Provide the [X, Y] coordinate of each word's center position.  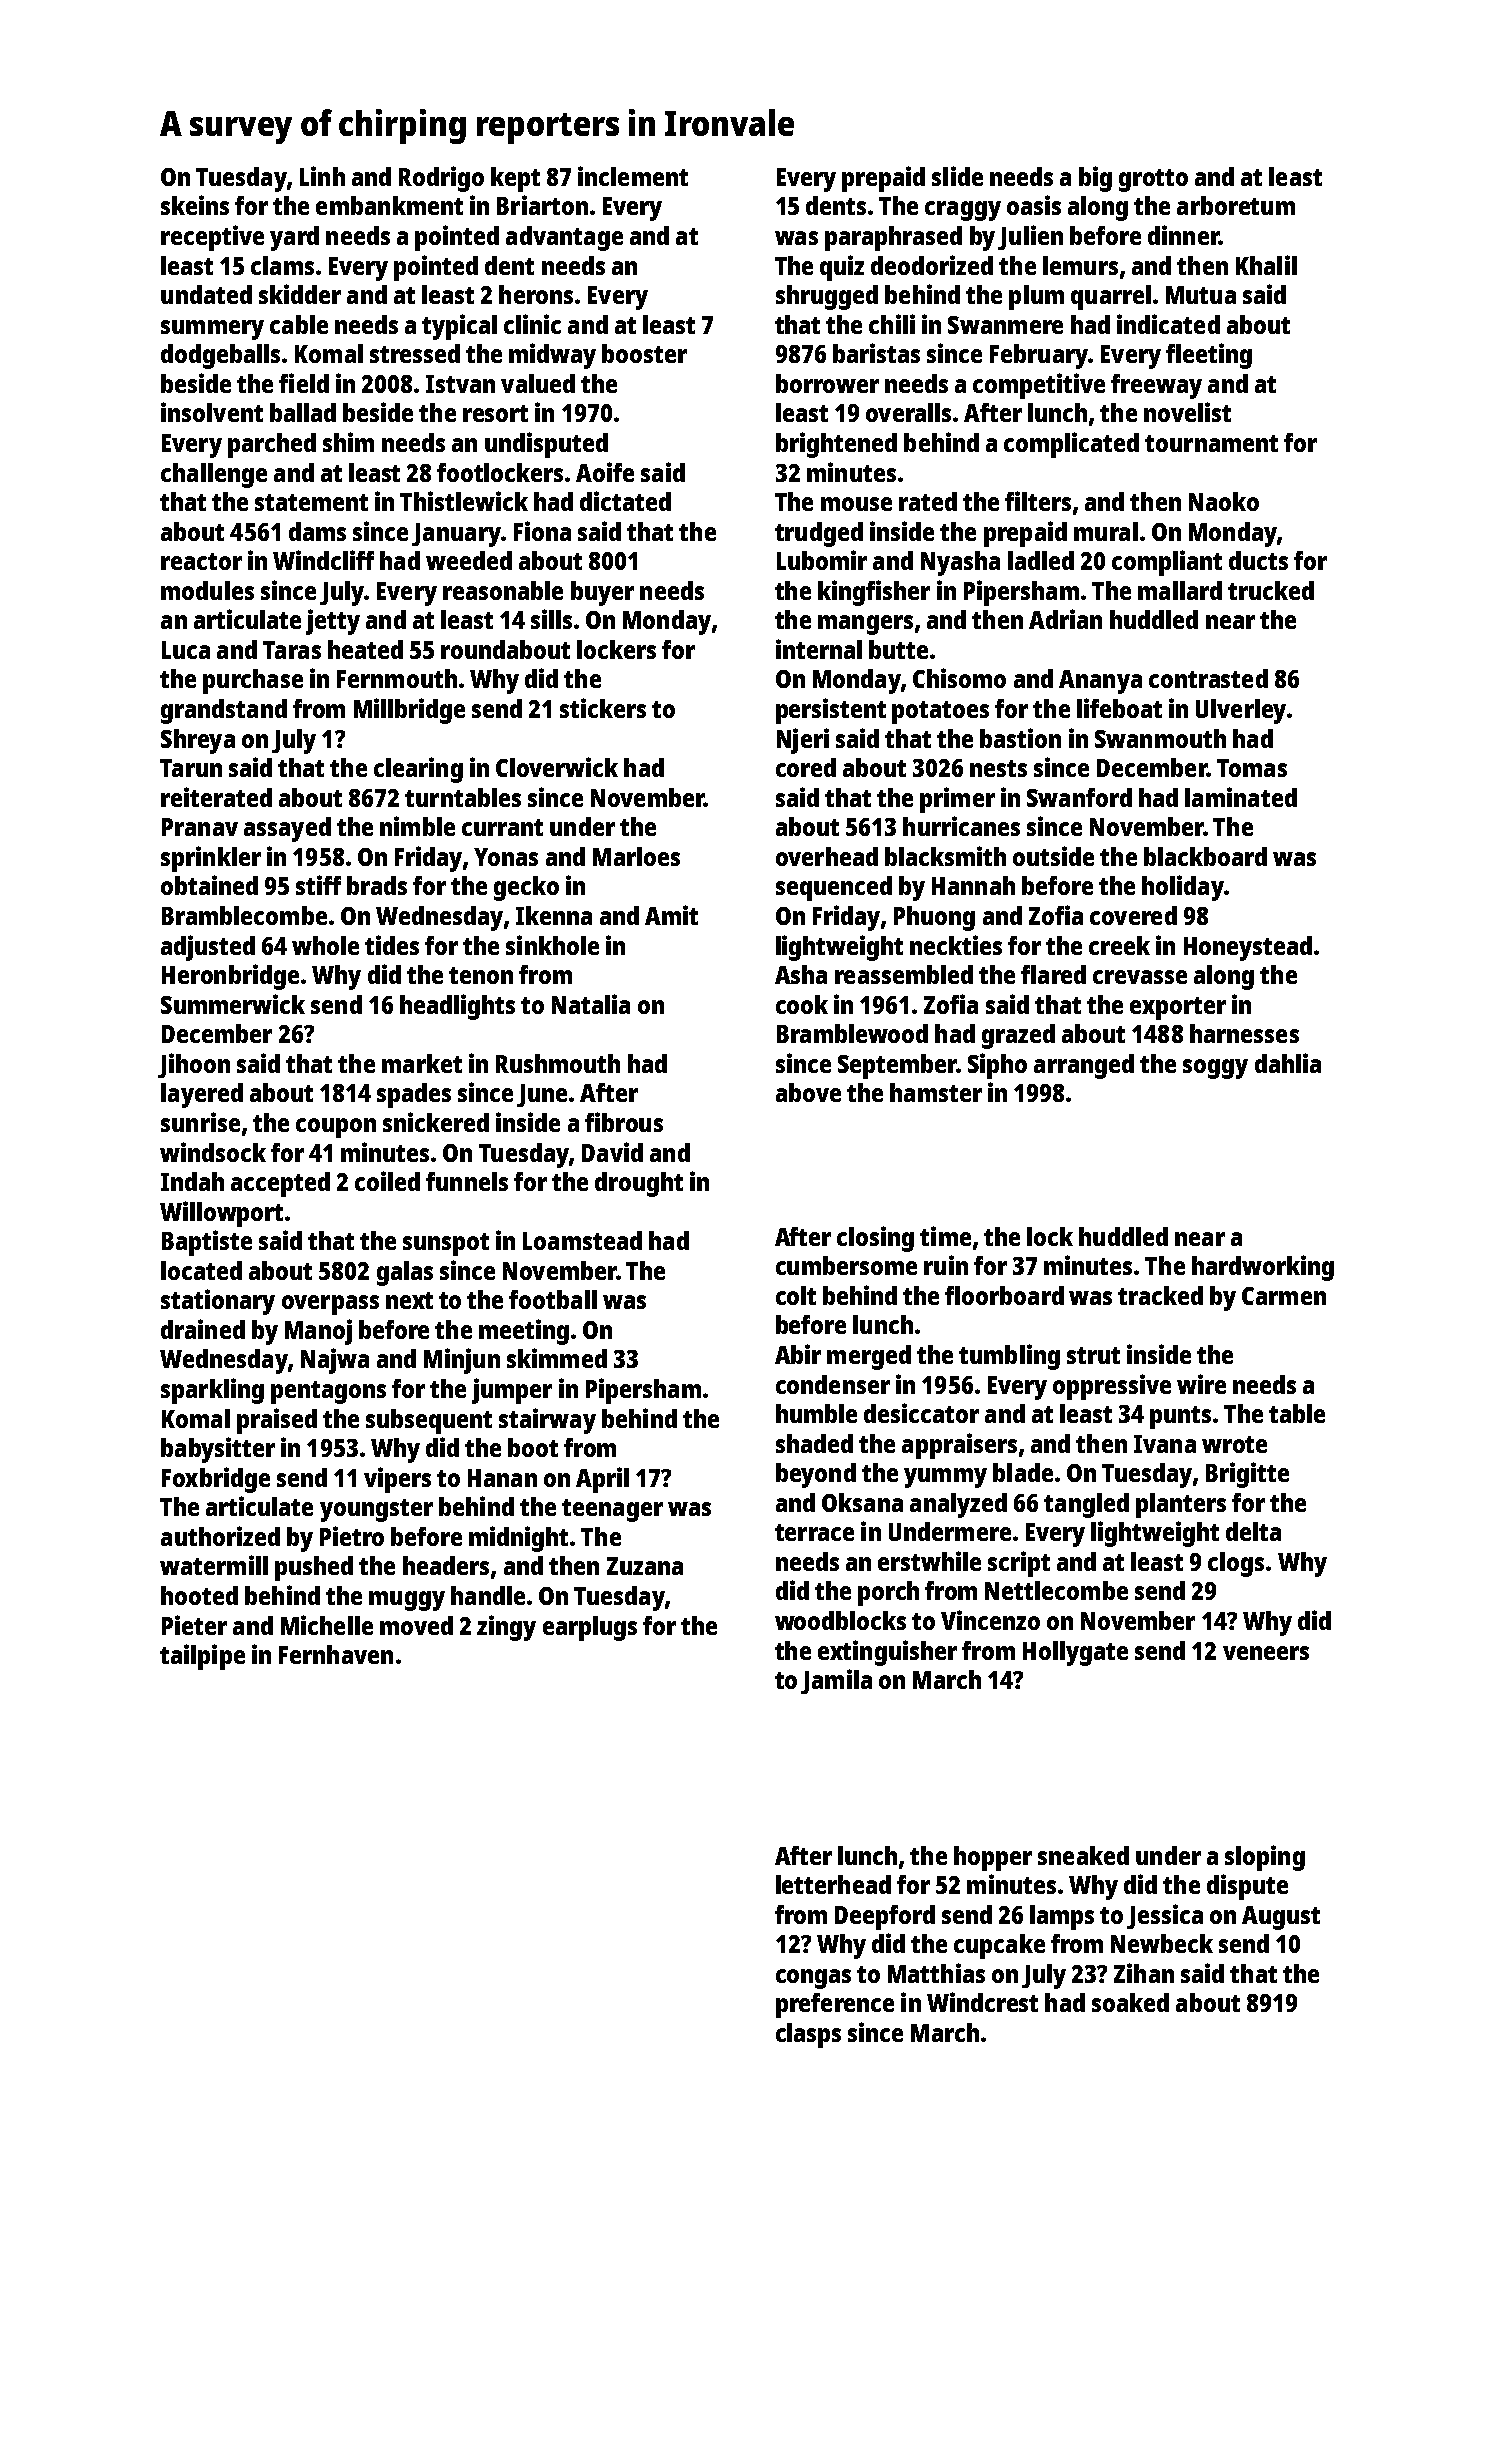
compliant [1167, 563]
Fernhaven [336, 1654]
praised [277, 1421]
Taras [292, 650]
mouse [856, 504]
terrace [814, 1532]
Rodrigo [441, 179]
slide [957, 176]
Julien [1030, 237]
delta [1253, 1531]
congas [813, 1979]
